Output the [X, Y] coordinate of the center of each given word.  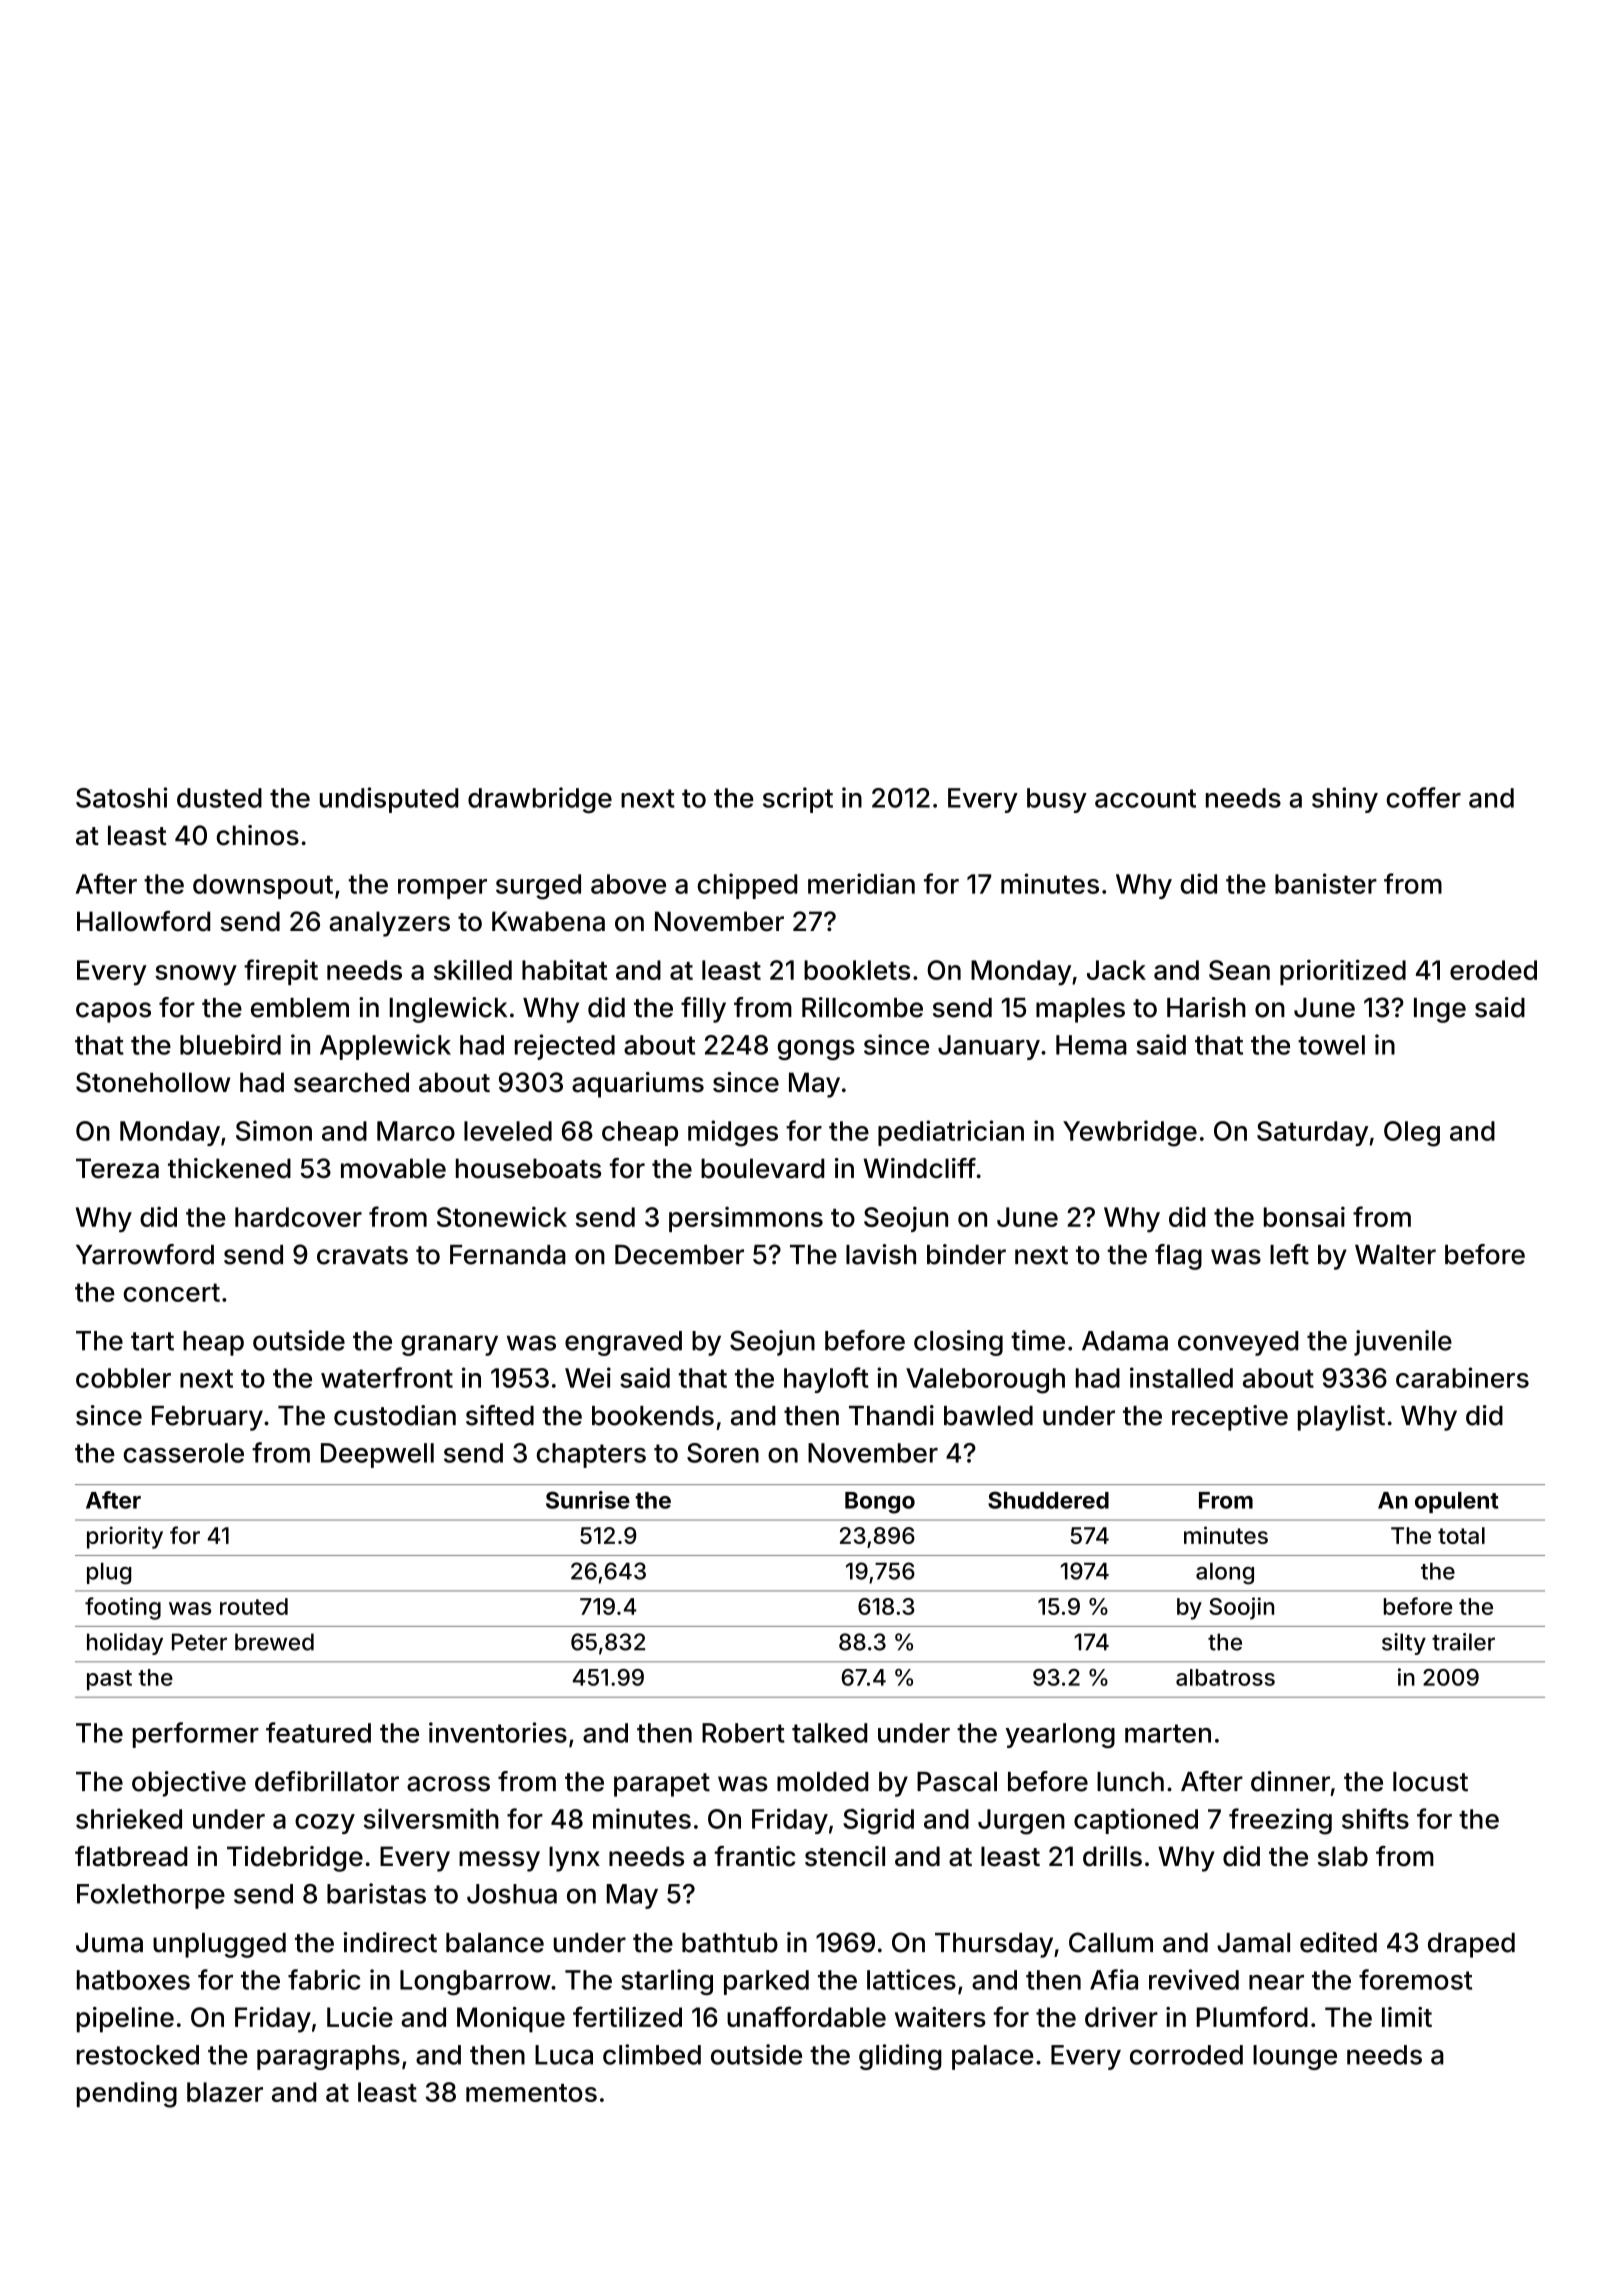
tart [152, 1341]
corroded [1186, 2055]
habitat [564, 969]
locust [1430, 1782]
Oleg [1412, 1134]
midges [733, 1133]
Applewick [385, 1047]
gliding [900, 2057]
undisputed [389, 800]
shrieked [129, 1818]
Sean [1239, 970]
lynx [574, 1859]
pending [127, 2094]
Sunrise [588, 1500]
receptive [1230, 1418]
